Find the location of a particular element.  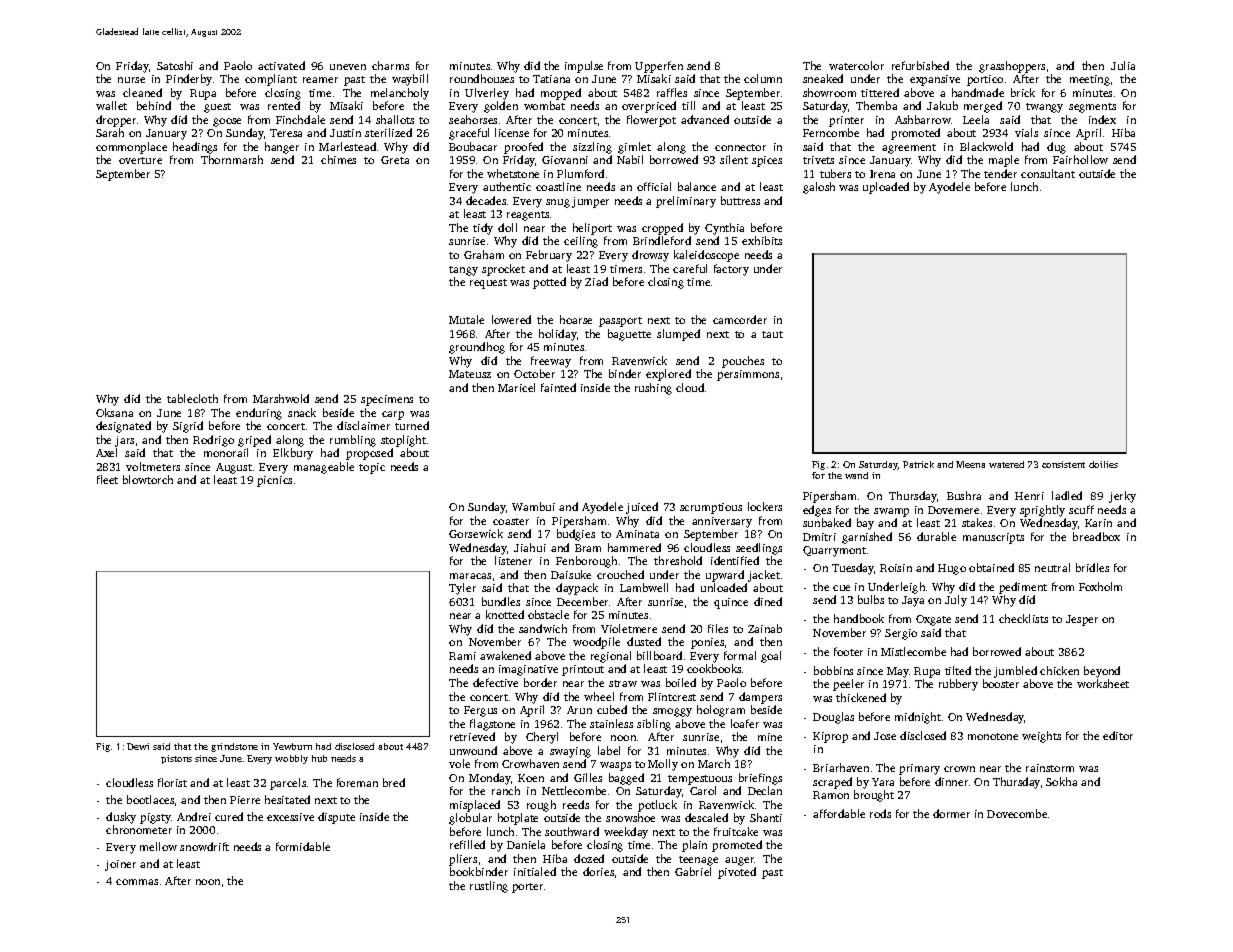

wombat is located at coordinates (544, 105).
